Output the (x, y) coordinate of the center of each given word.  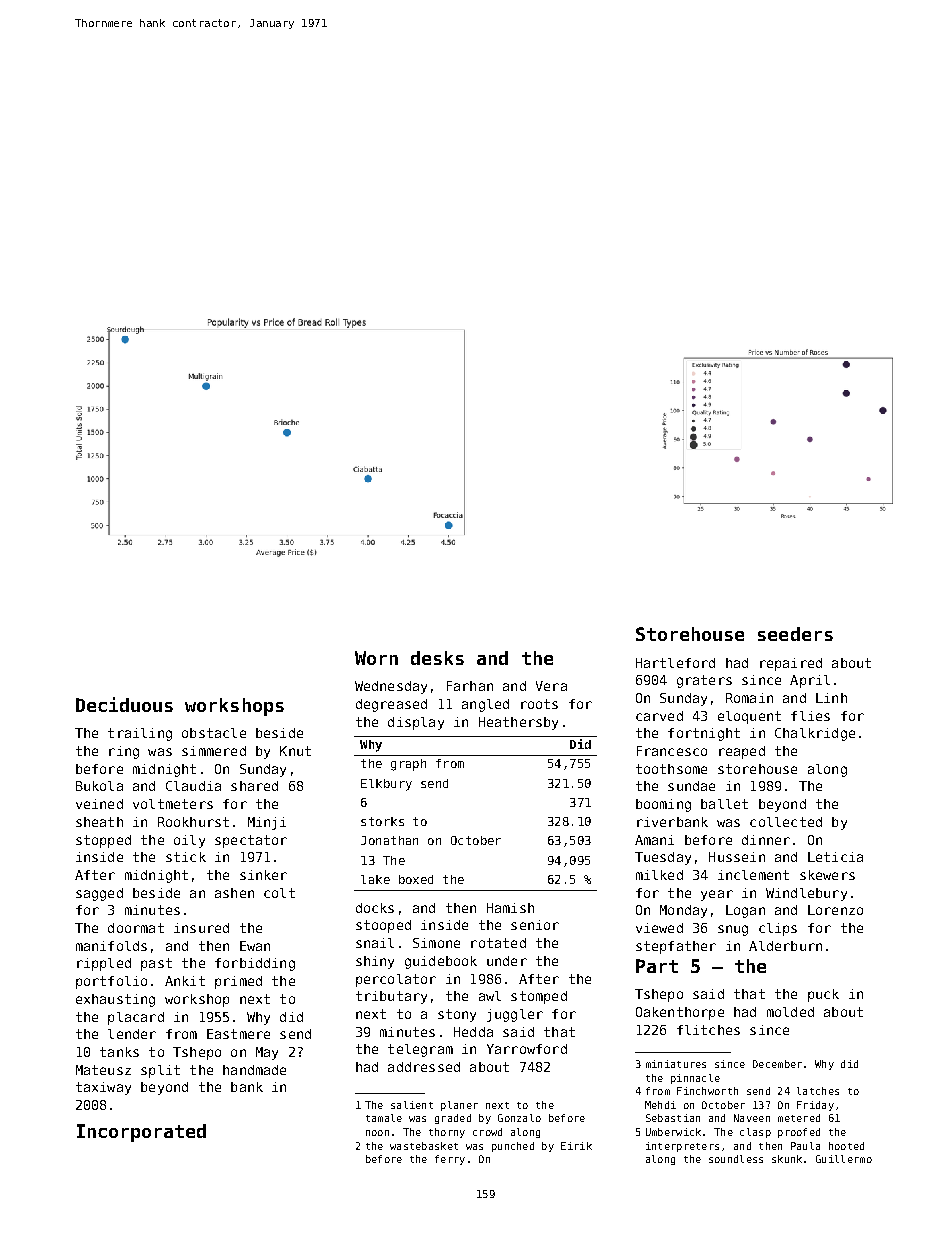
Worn (376, 658)
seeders (795, 634)
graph (408, 765)
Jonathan (389, 840)
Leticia (835, 857)
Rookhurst (193, 822)
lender (132, 1034)
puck (823, 995)
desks (437, 658)
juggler (515, 1015)
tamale (384, 1118)
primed (238, 982)
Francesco (672, 751)
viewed (659, 928)
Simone (436, 943)
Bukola (99, 786)
